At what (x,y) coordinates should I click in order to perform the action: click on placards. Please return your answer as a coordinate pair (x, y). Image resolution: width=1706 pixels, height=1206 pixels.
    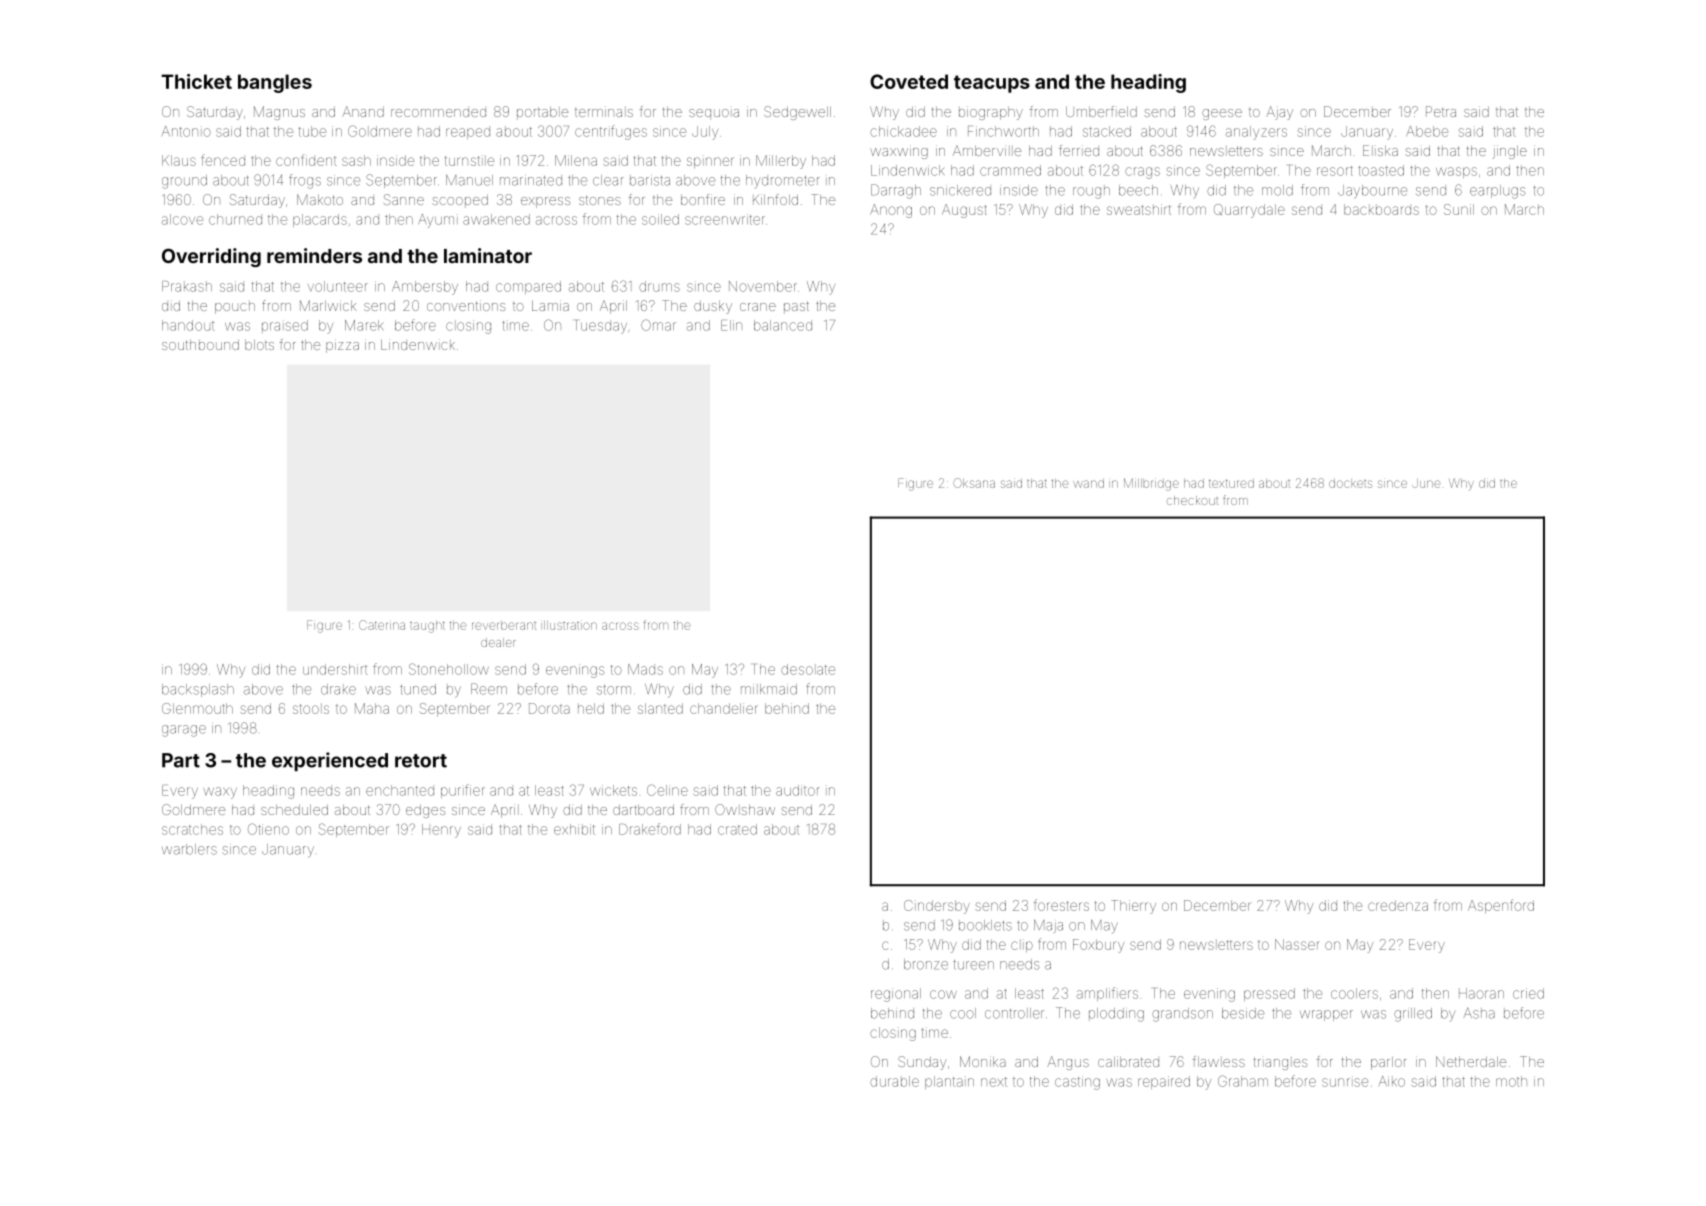
    Looking at the image, I should click on (320, 220).
